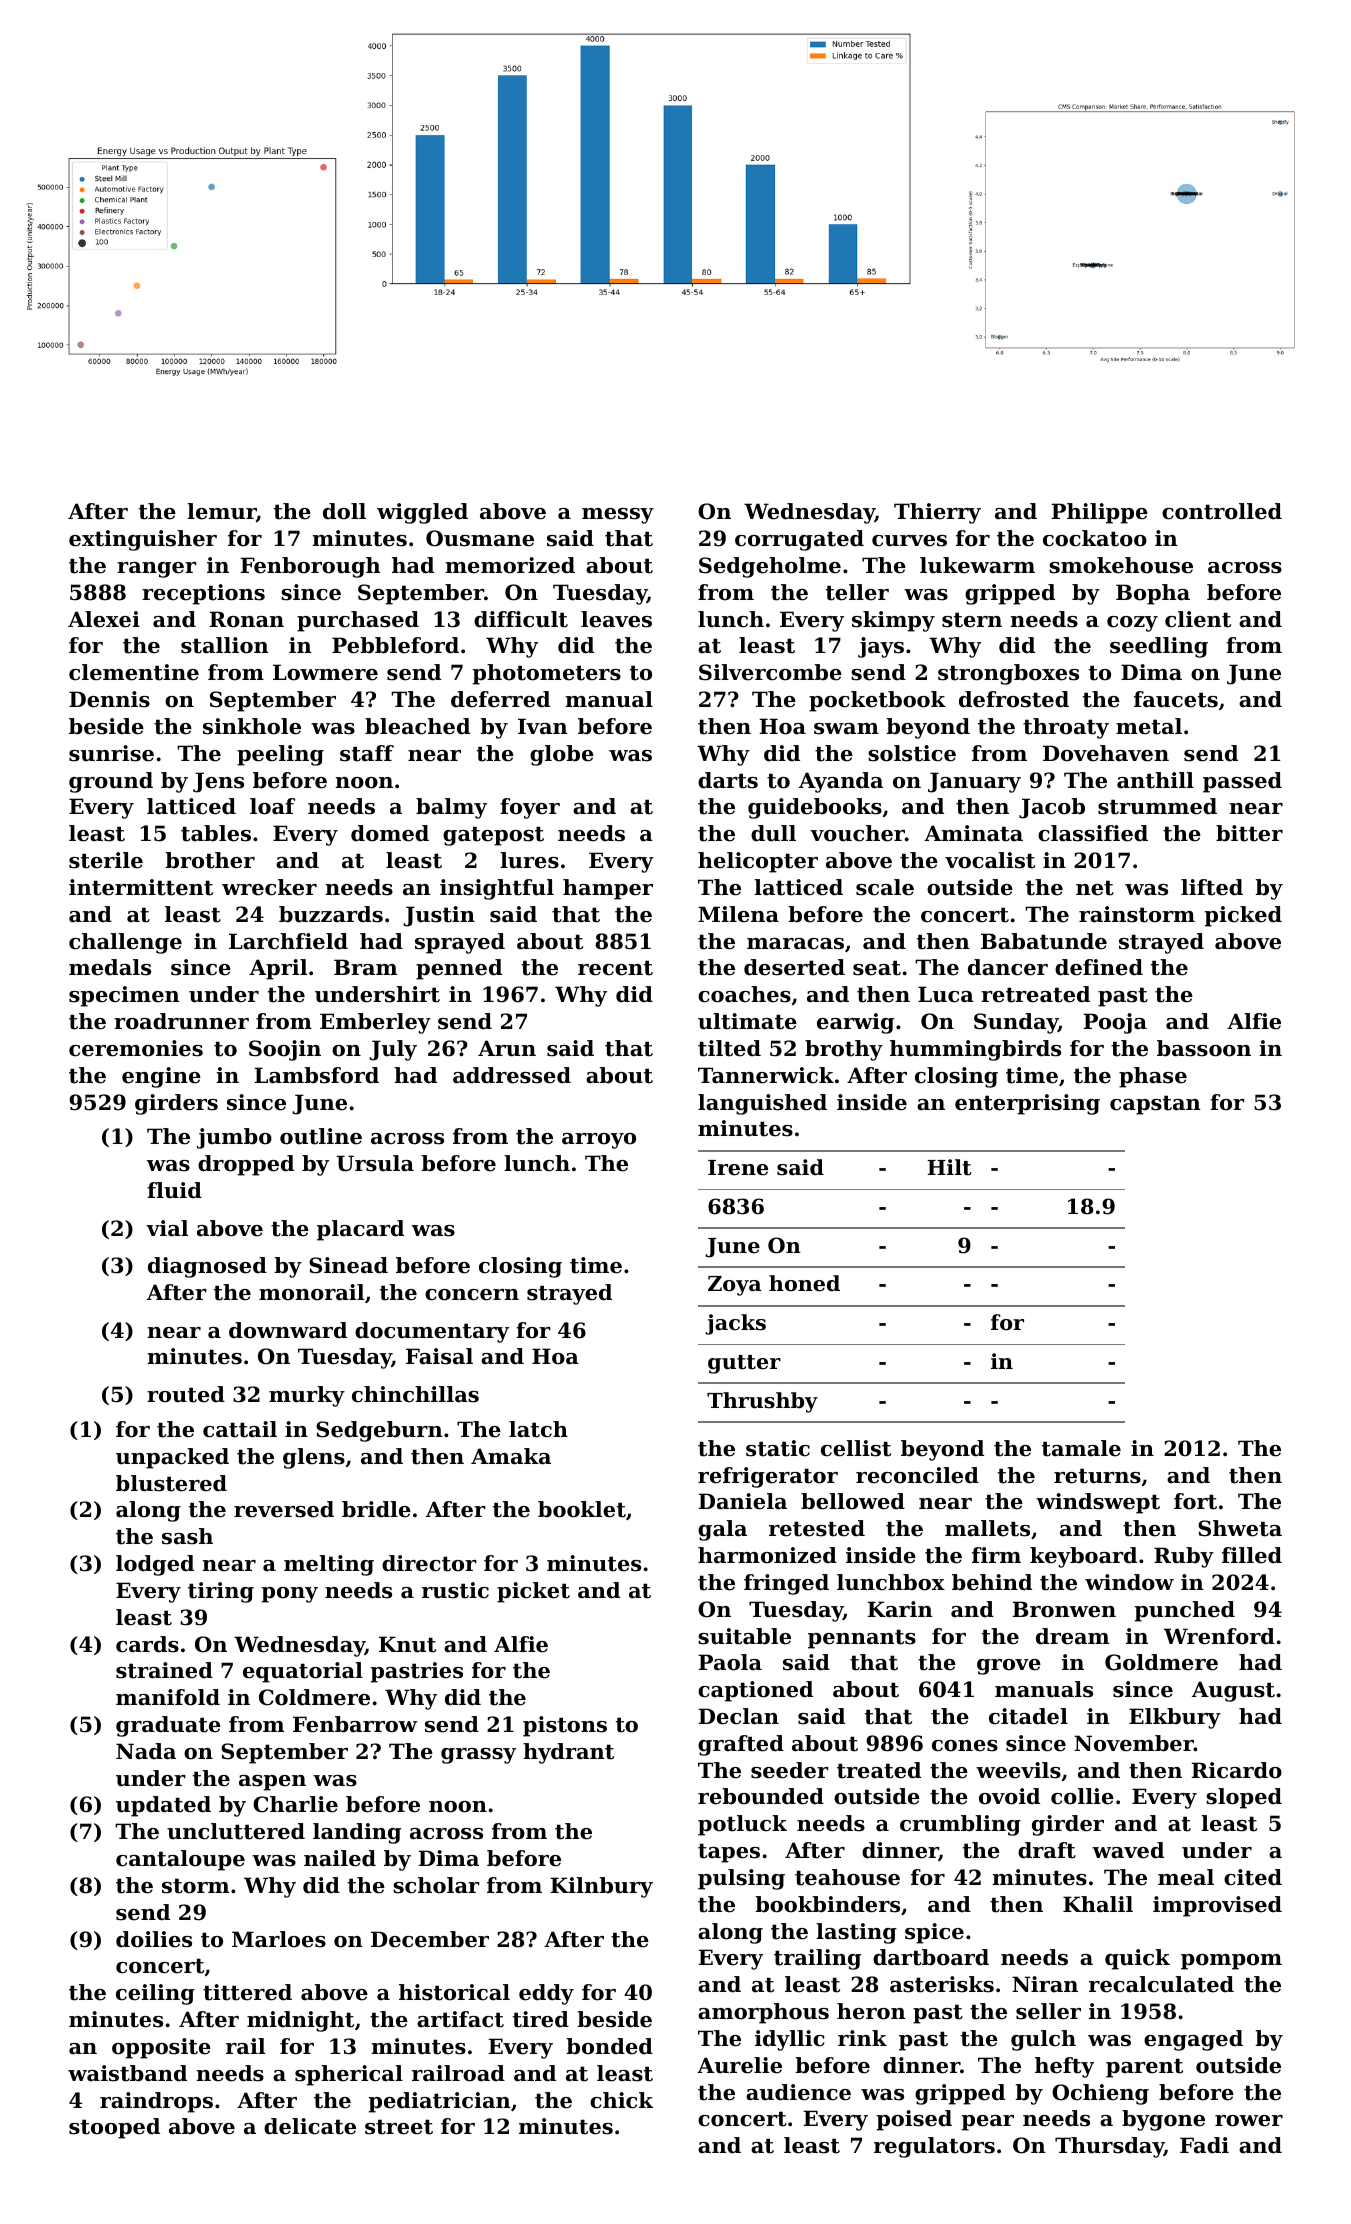 Image resolution: width=1351 pixels, height=2224 pixels. Describe the element at coordinates (1193, 2040) in the screenshot. I see `engaged` at that location.
